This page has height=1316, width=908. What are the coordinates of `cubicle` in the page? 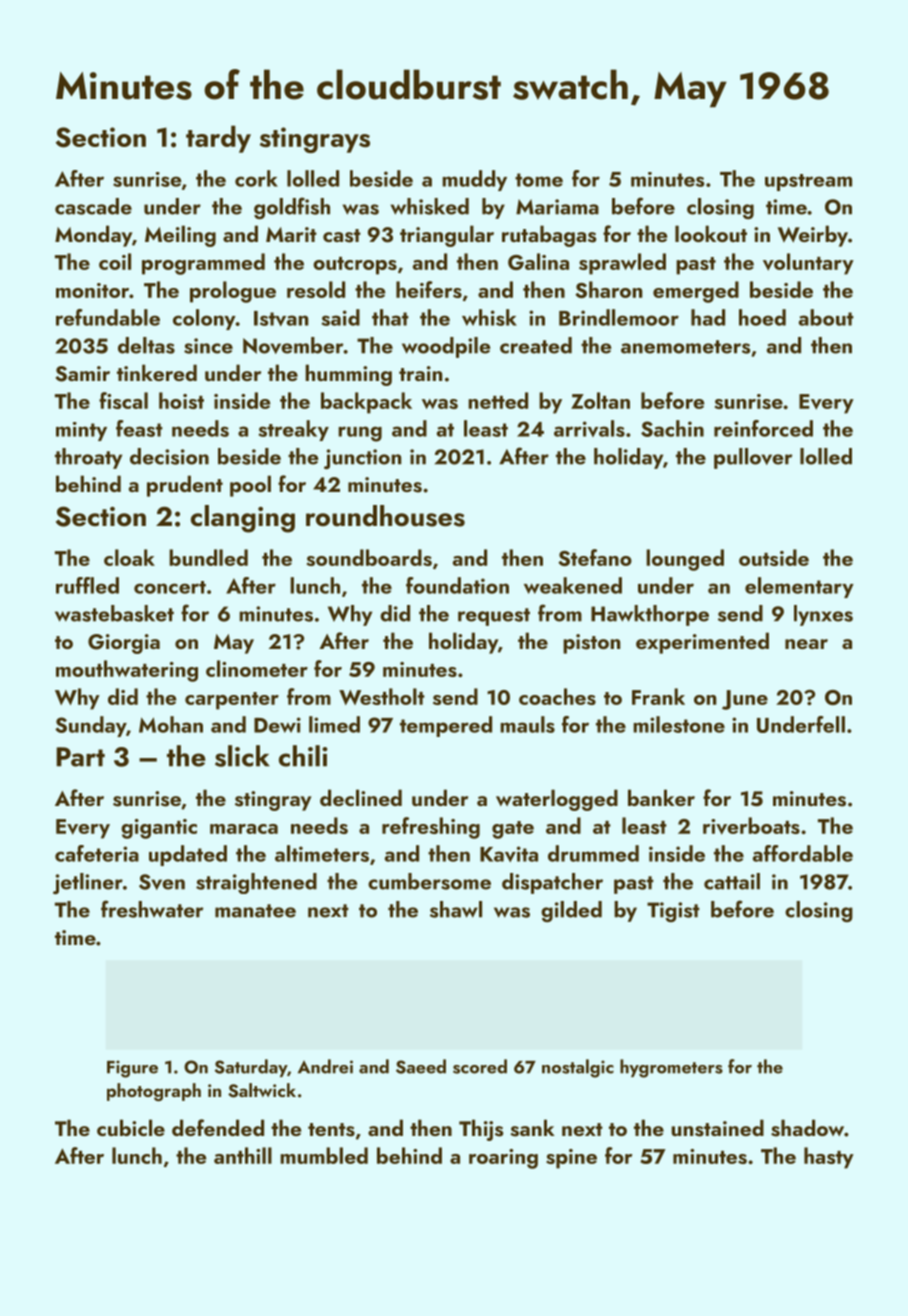 It's located at (131, 1127).
